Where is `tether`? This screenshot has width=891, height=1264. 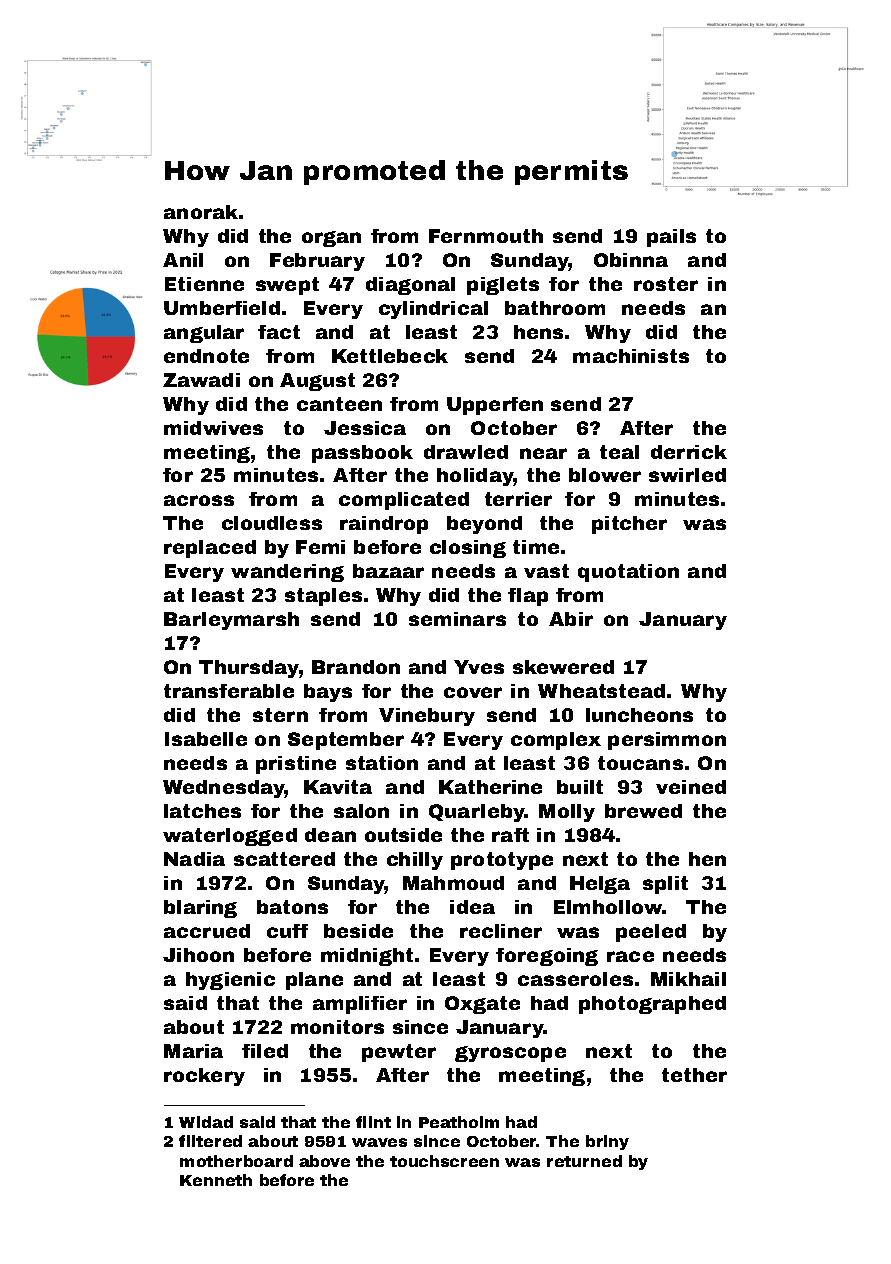 tether is located at coordinates (694, 1075).
